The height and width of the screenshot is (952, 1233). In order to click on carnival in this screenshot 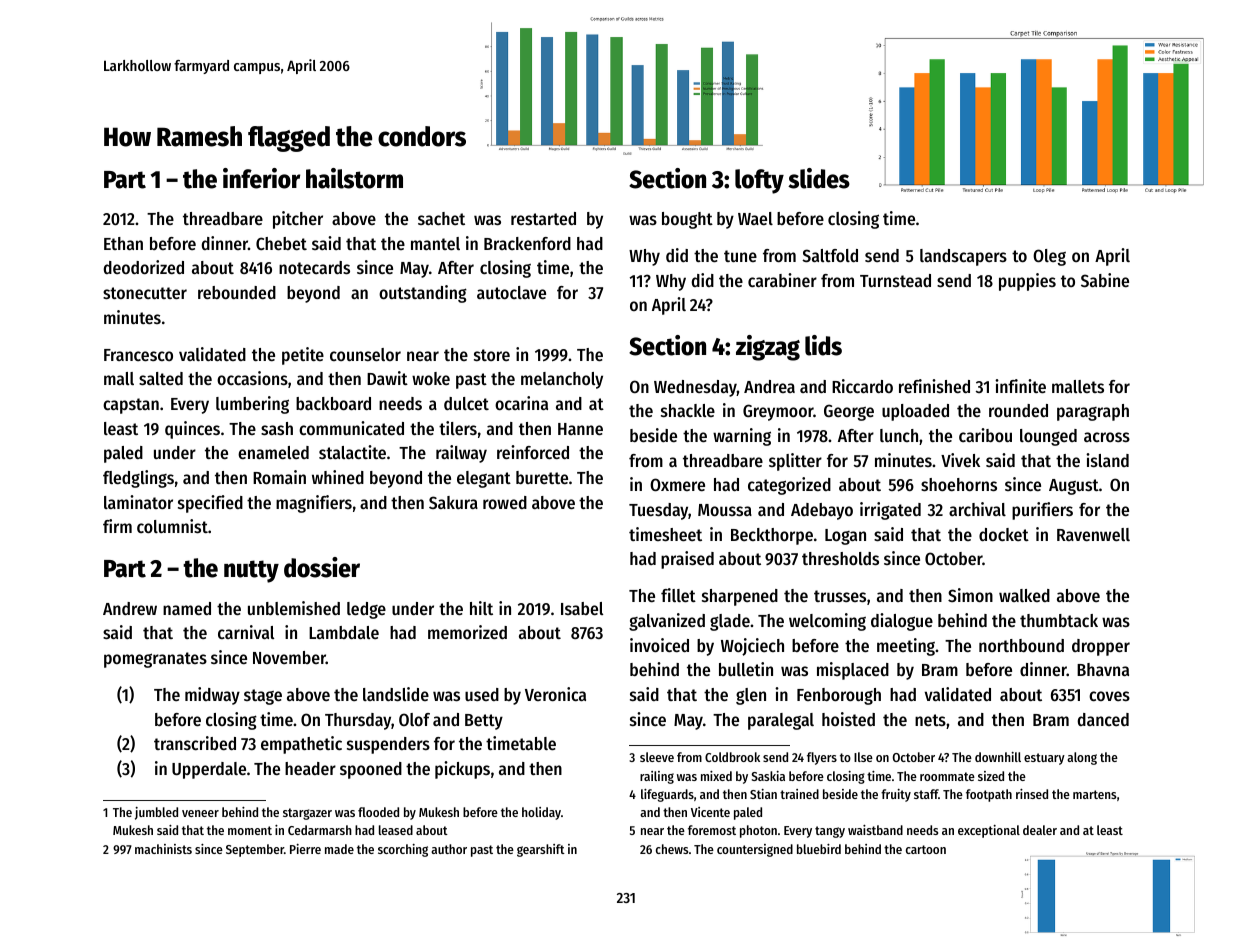, I will do `click(246, 632)`.
